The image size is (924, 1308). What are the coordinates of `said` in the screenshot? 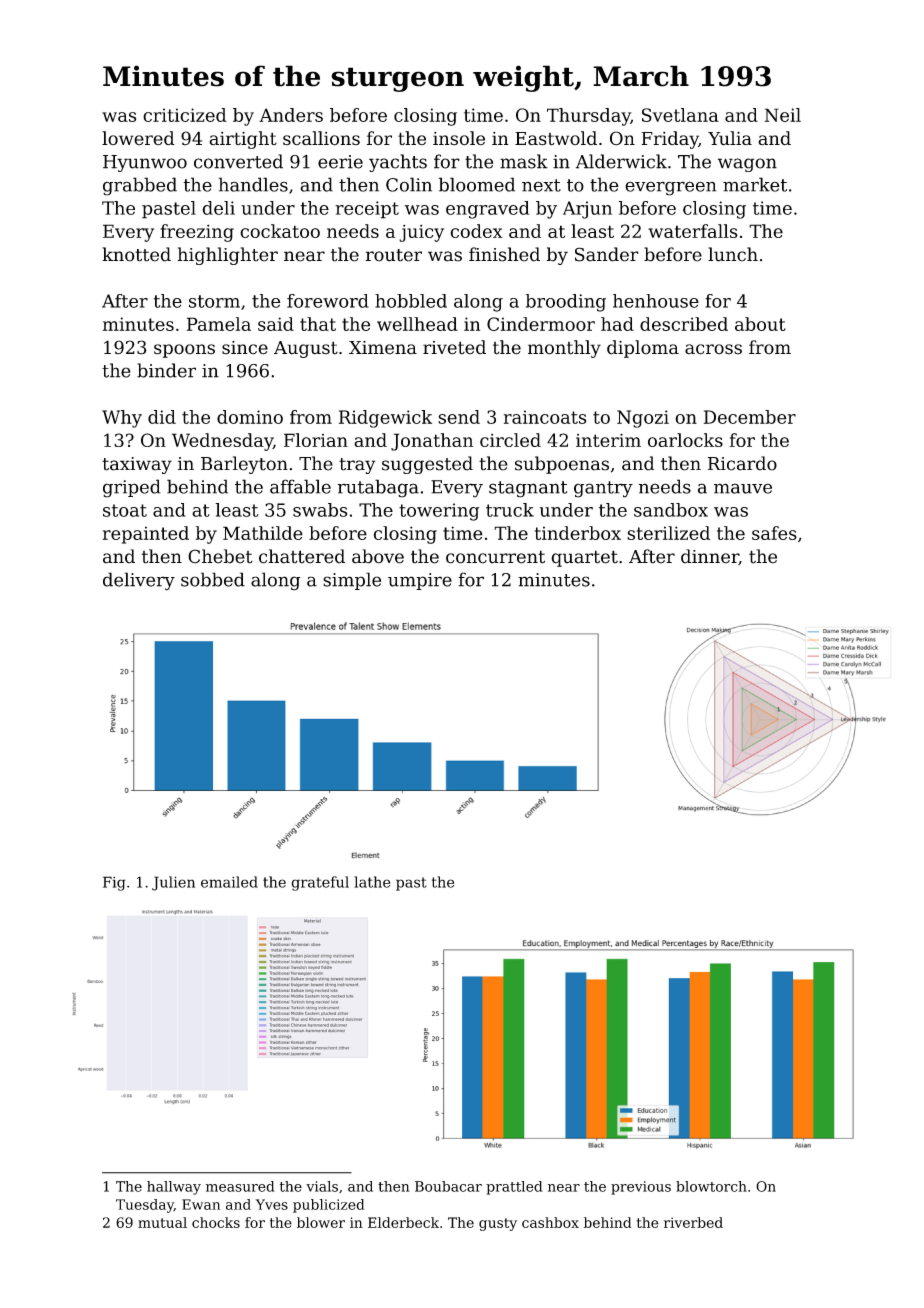 It's located at (276, 324).
